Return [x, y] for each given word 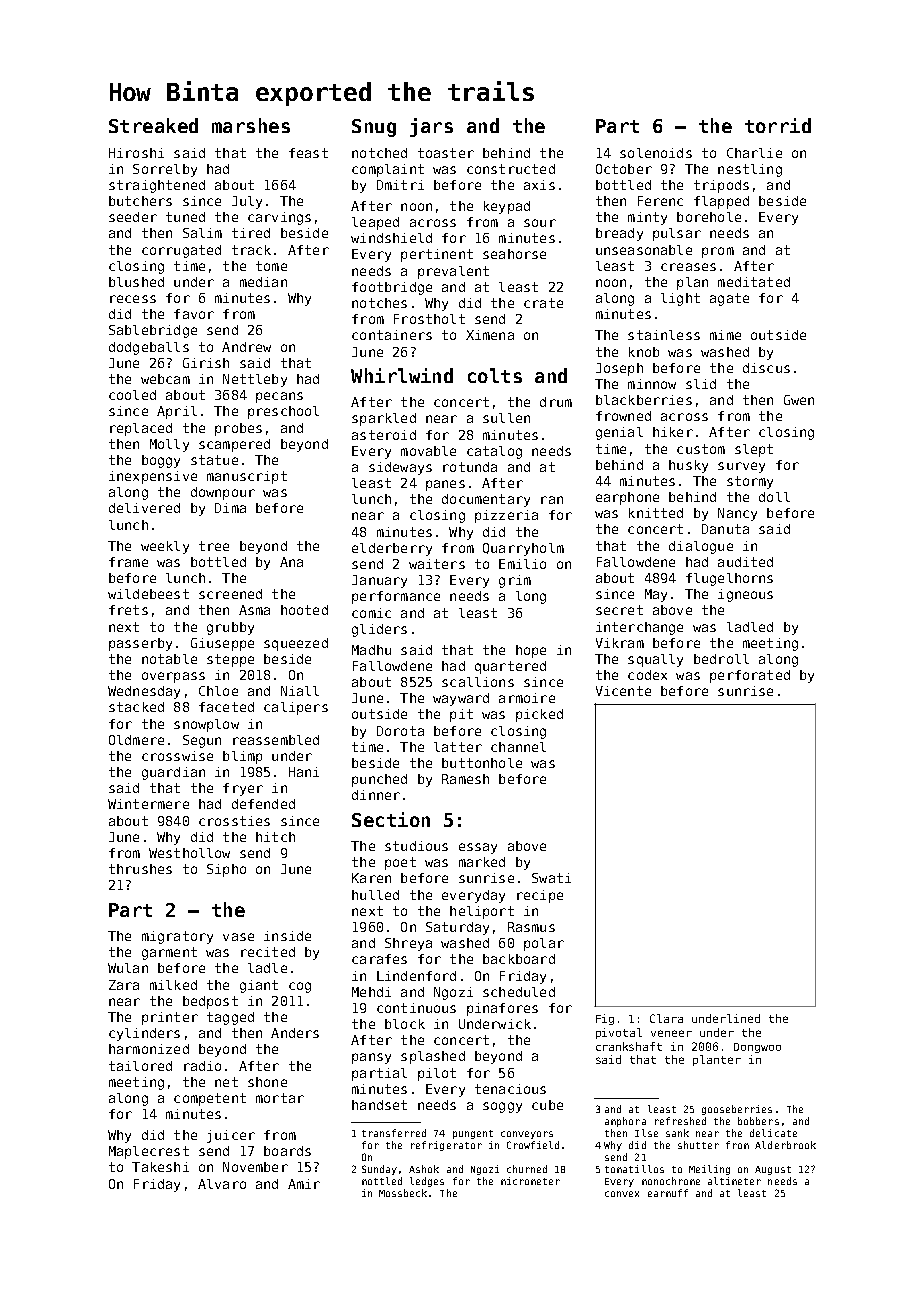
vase [238, 937]
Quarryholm [523, 549]
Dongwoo [757, 1048]
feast [308, 153]
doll [774, 497]
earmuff [668, 1193]
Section [391, 819]
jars [431, 127]
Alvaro [222, 1184]
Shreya [408, 944]
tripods [721, 186]
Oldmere [136, 740]
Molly [169, 445]
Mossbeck [403, 1193]
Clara [666, 1018]
